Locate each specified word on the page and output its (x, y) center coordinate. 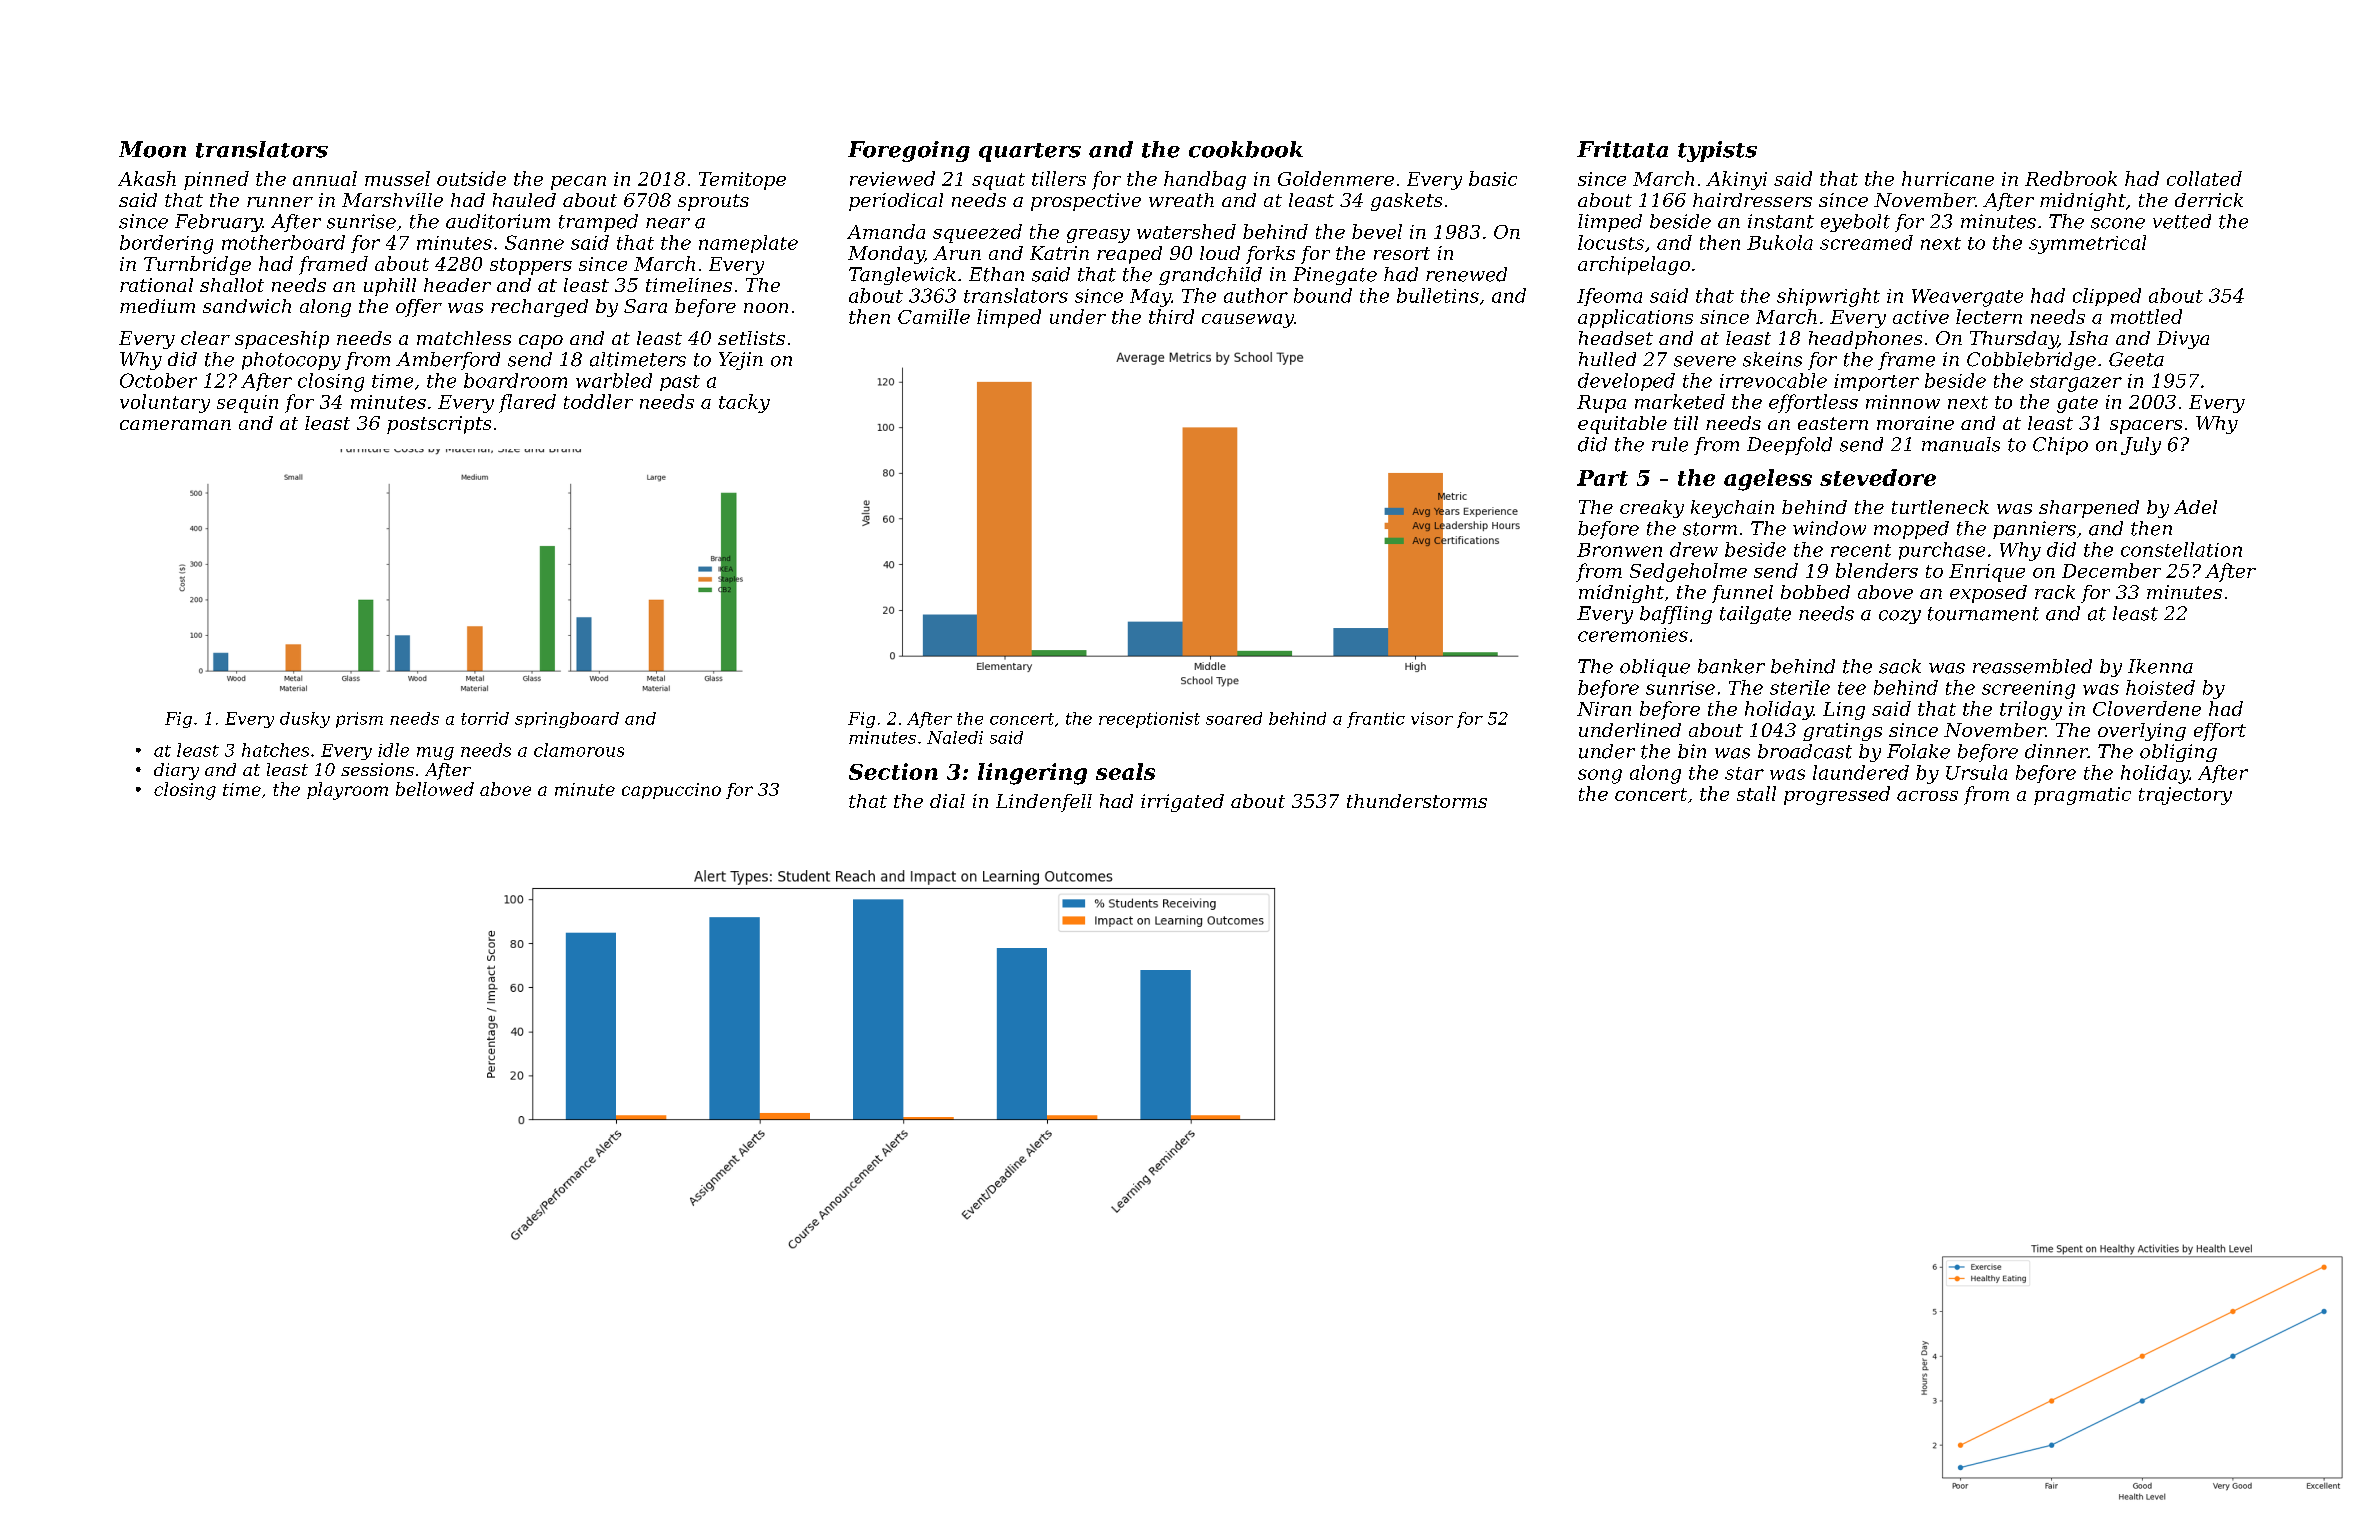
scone (2118, 223)
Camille (934, 316)
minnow (1903, 402)
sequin (247, 404)
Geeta (2136, 359)
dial (947, 801)
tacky (744, 403)
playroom (347, 791)
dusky (305, 720)
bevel (1377, 231)
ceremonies (1633, 635)
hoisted (2160, 687)
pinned (216, 180)
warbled (614, 380)
